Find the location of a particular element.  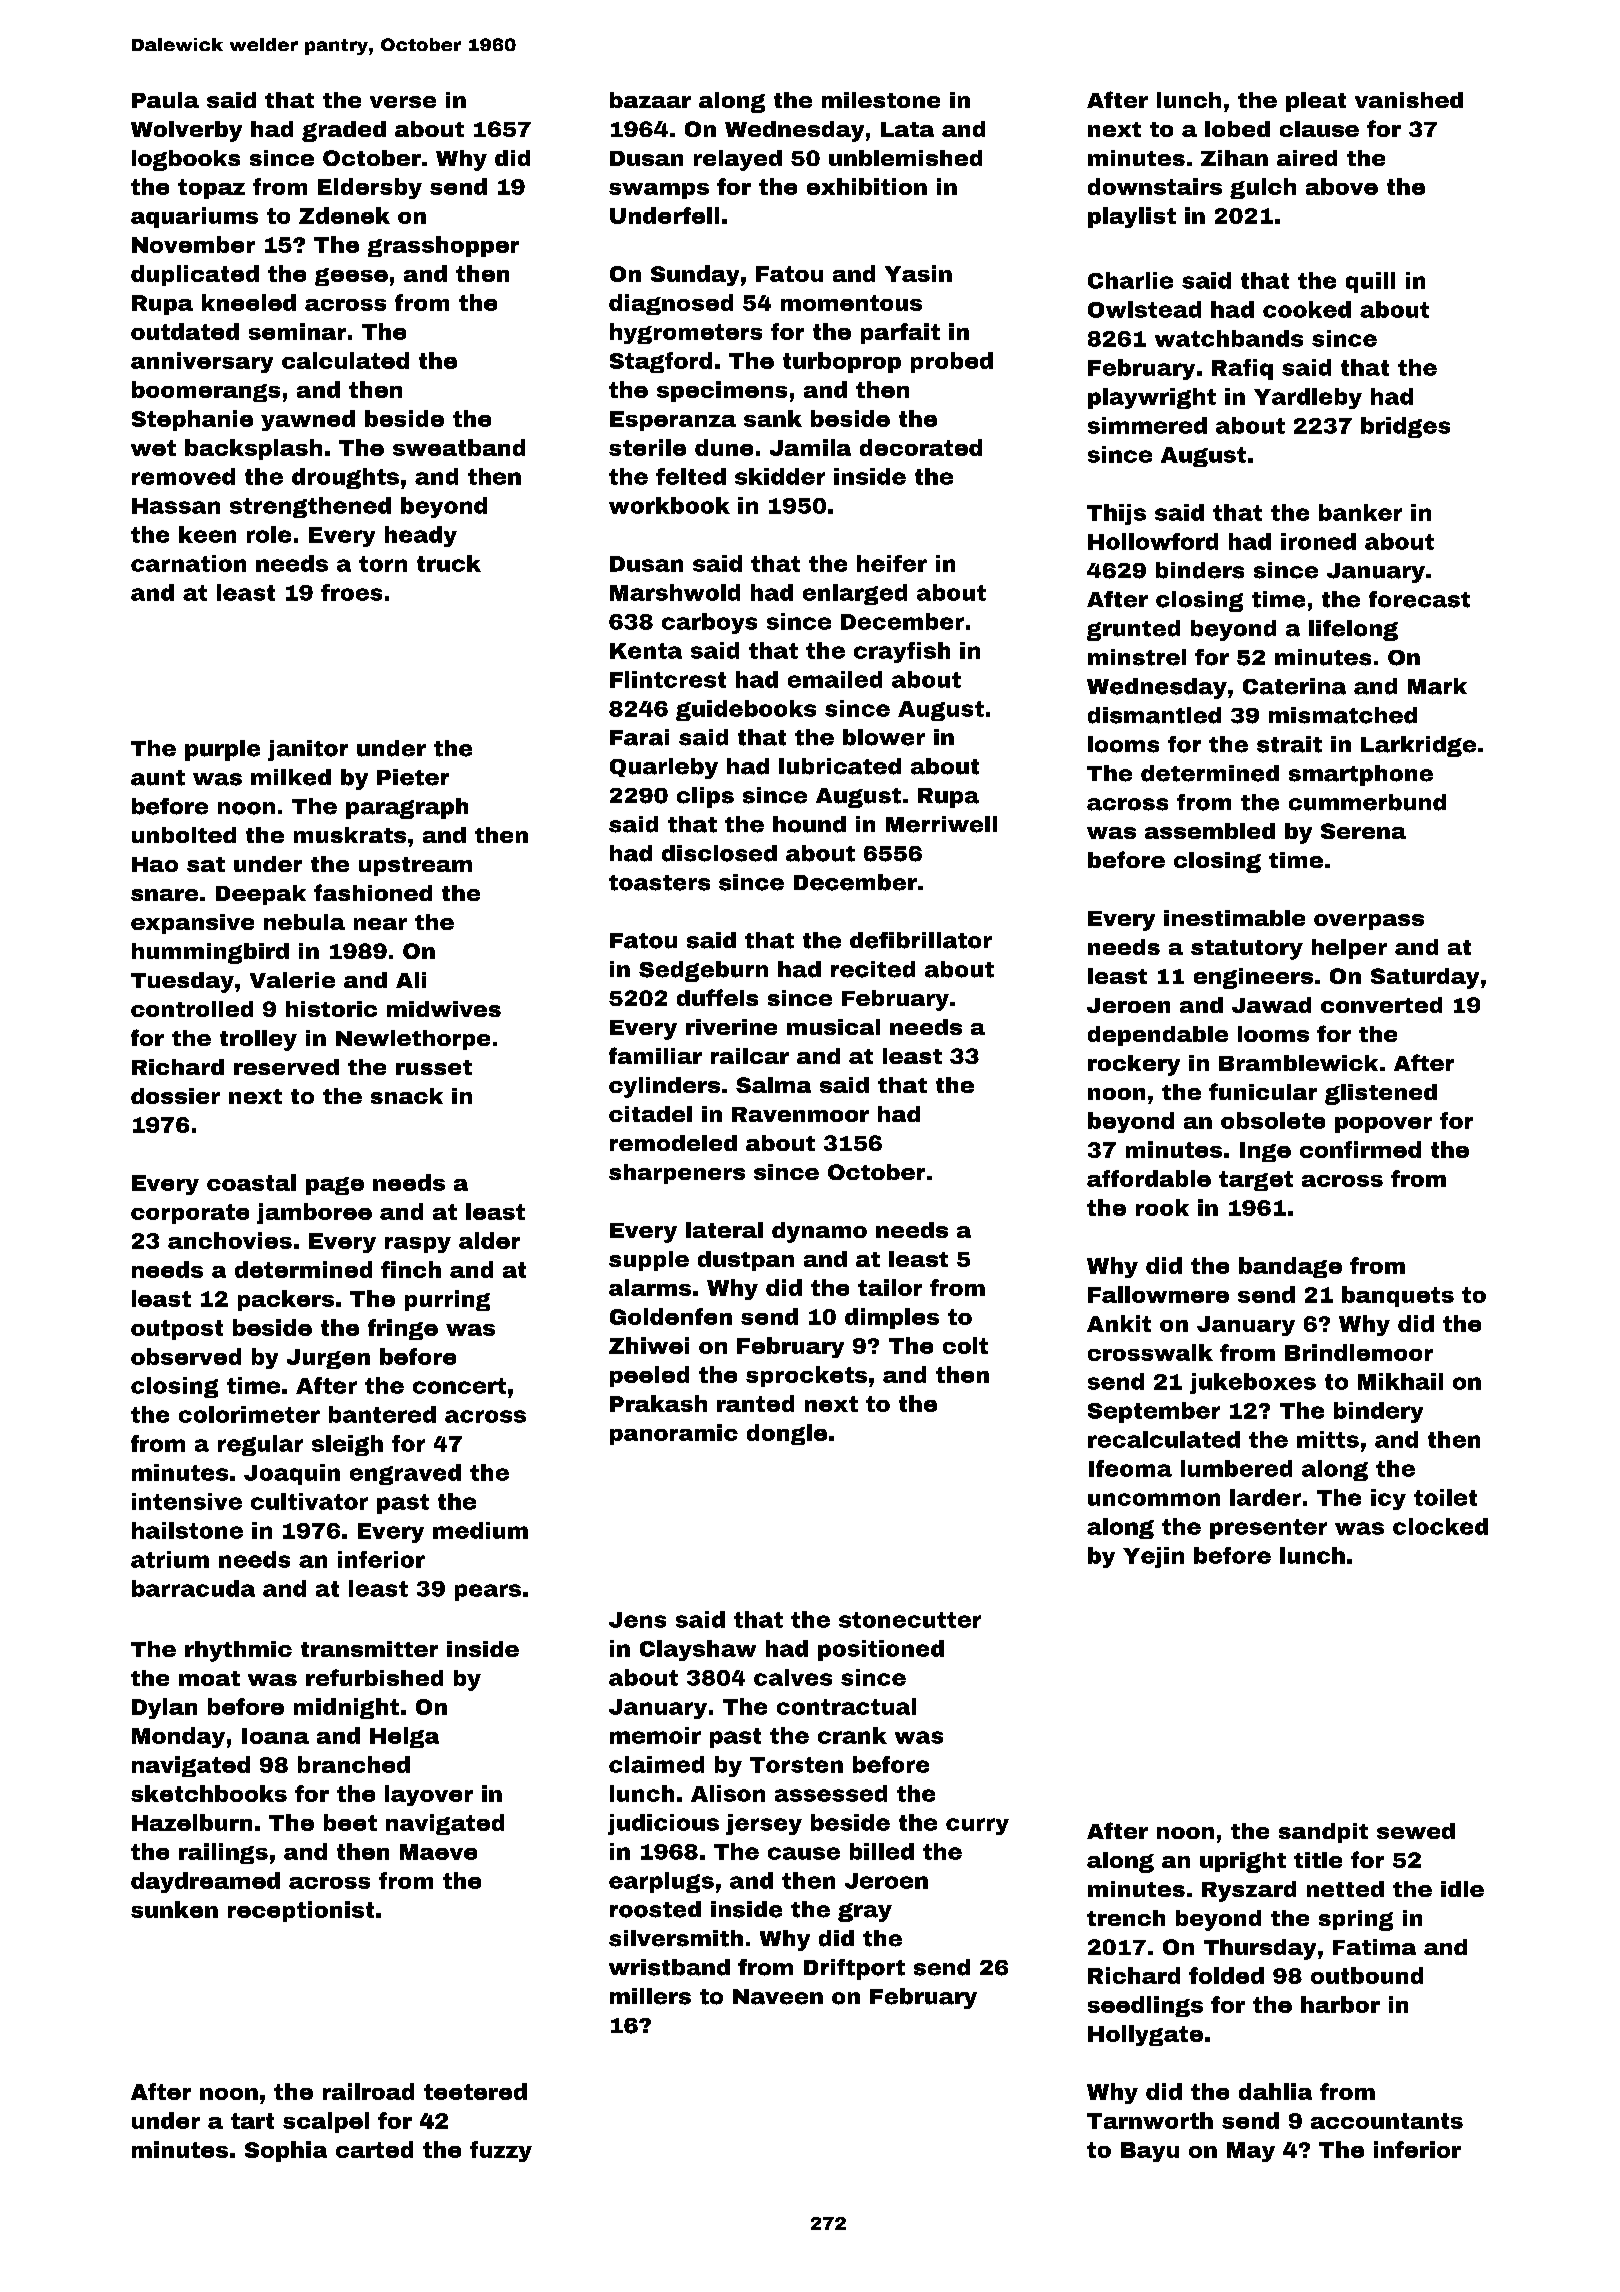

Paula is located at coordinates (165, 100).
